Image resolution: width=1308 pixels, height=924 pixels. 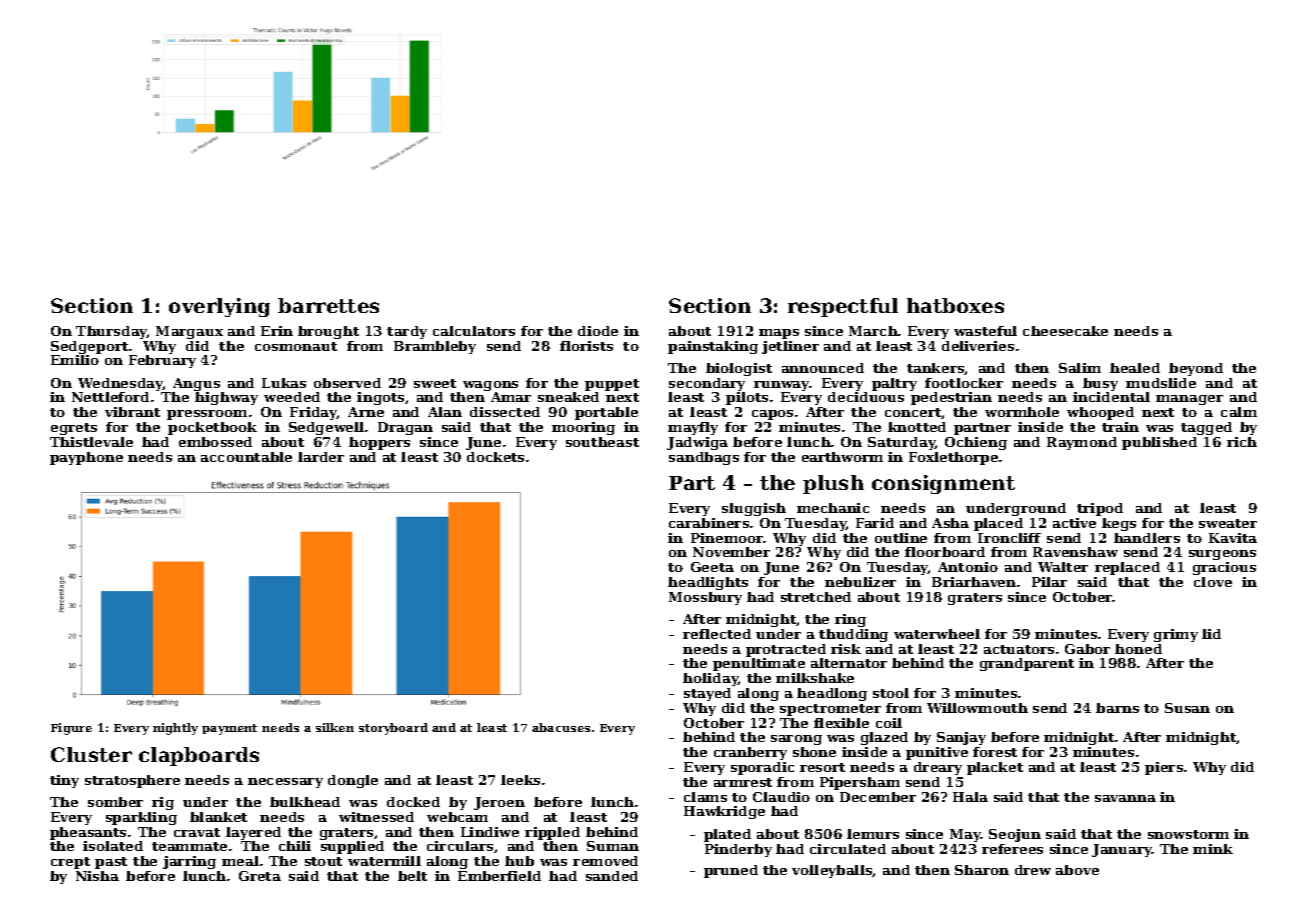 I want to click on meal, so click(x=240, y=861).
